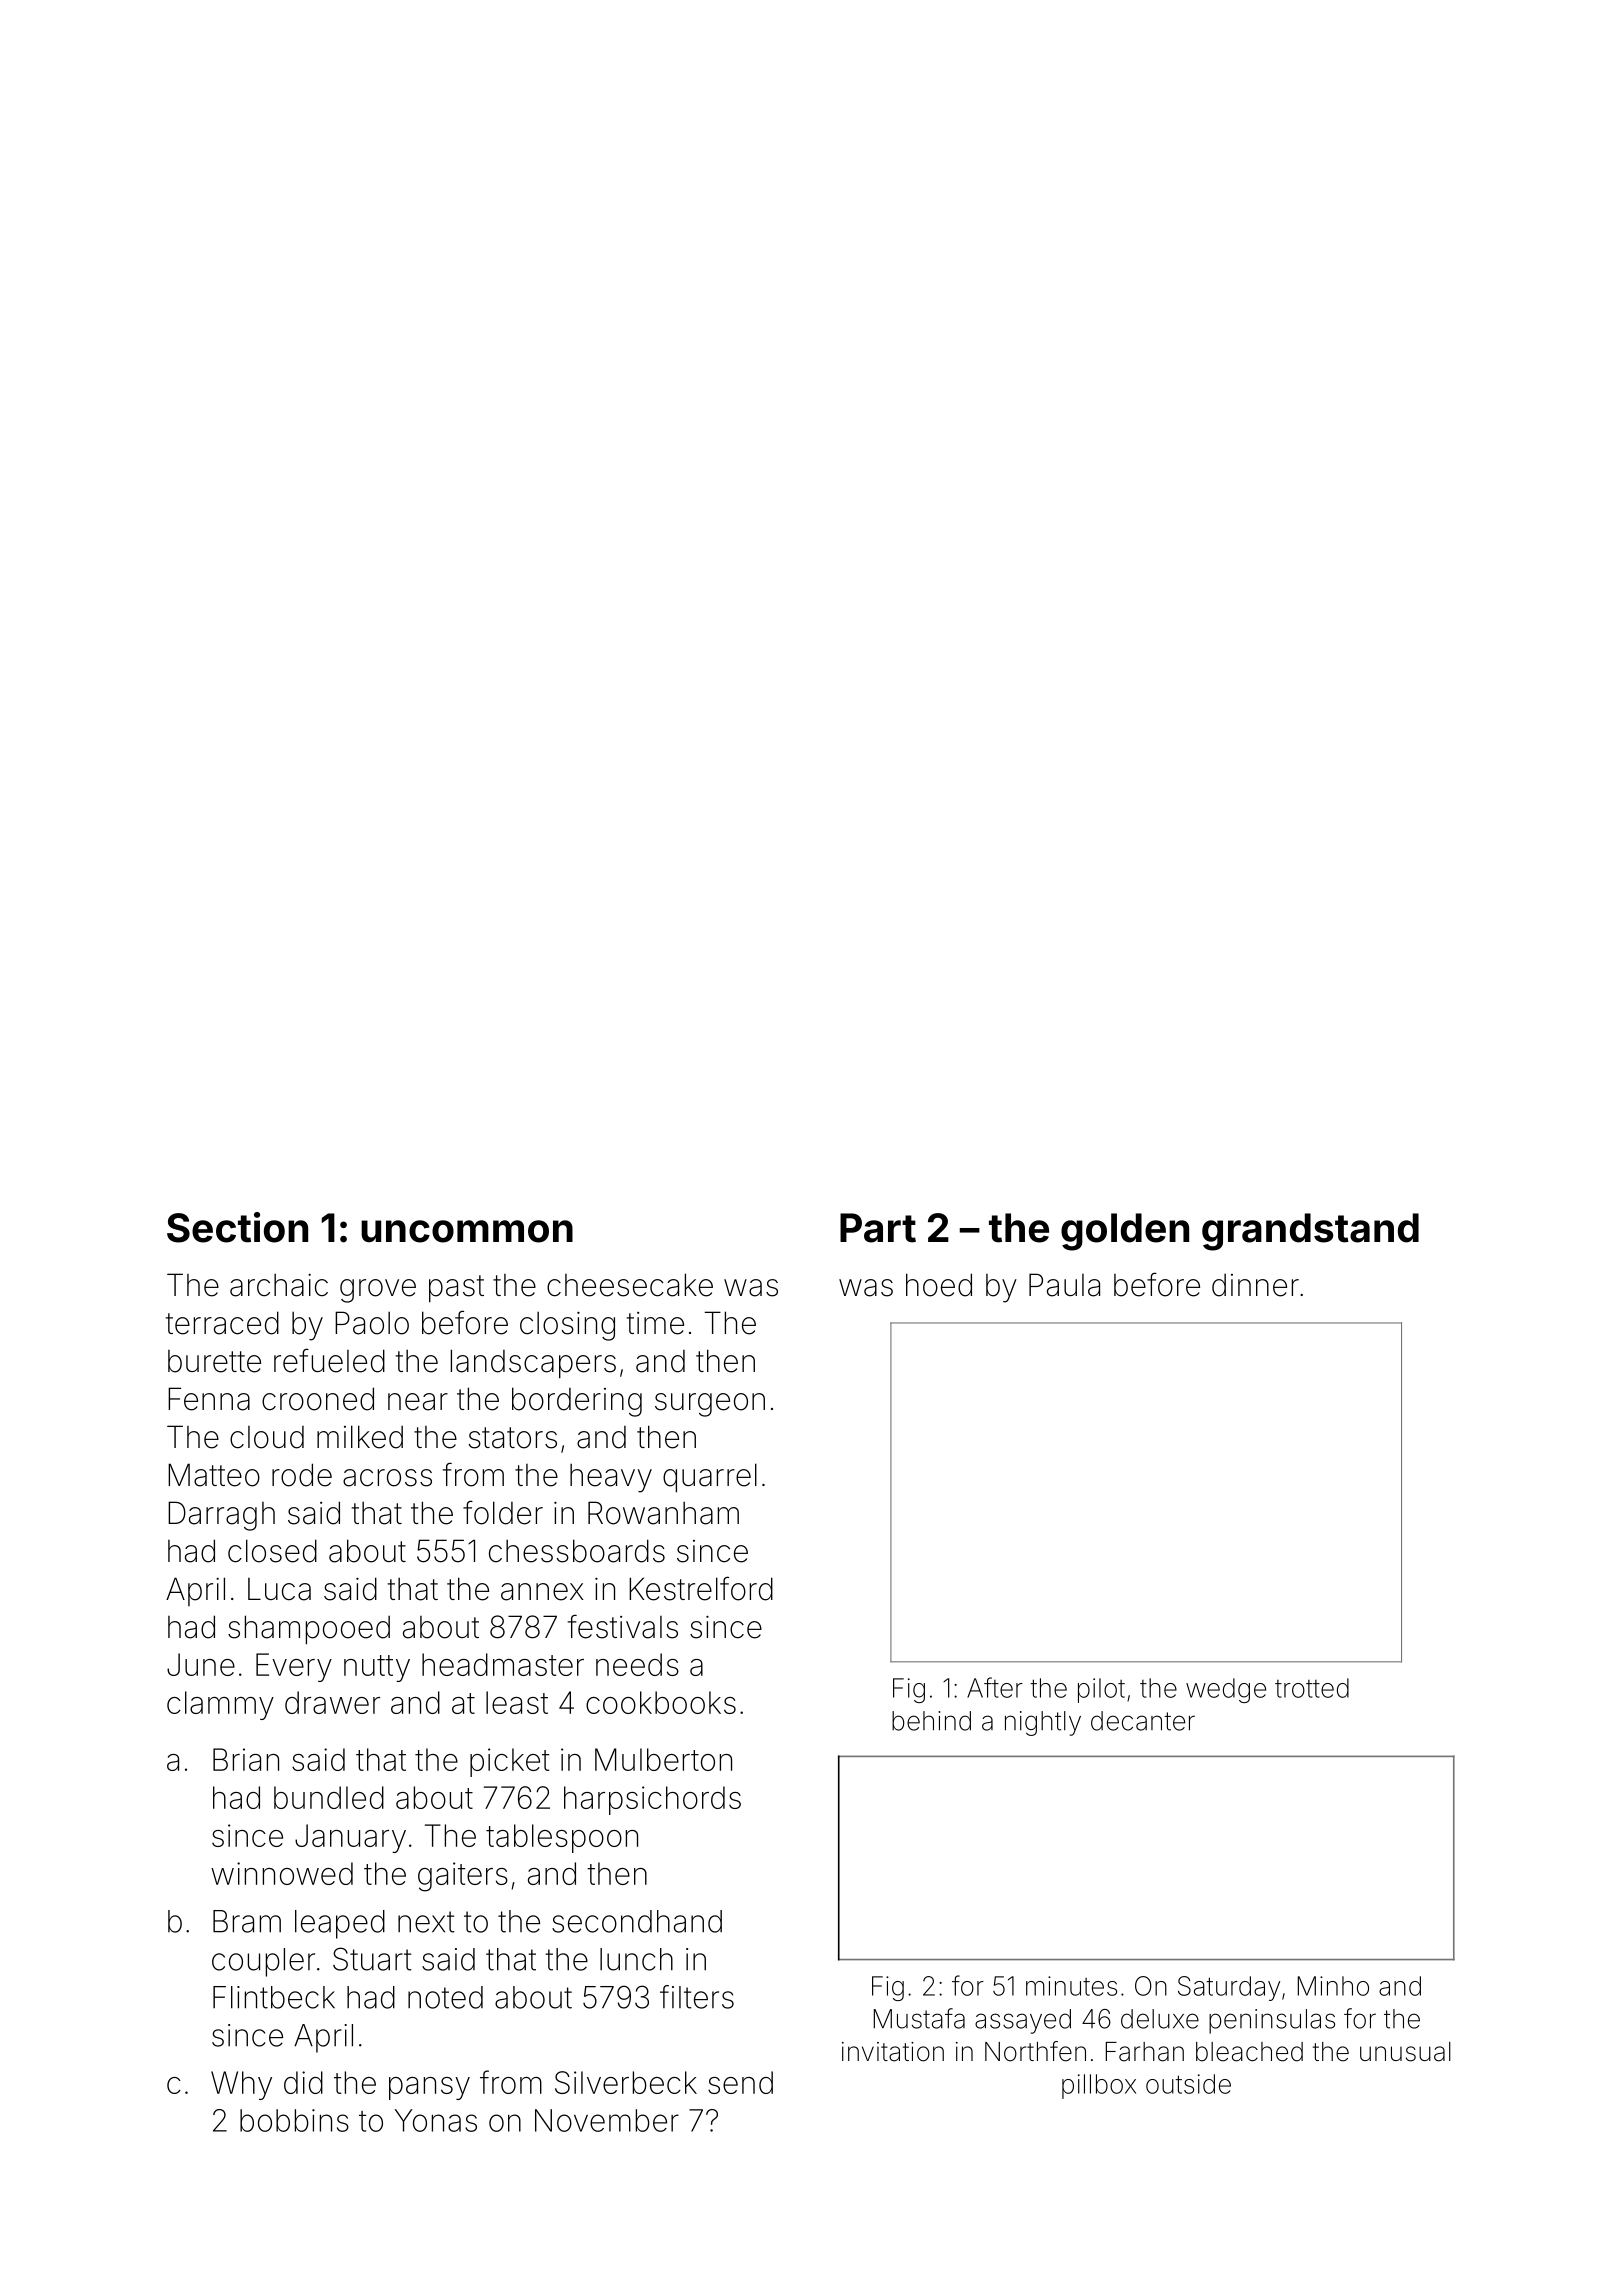 This screenshot has width=1620, height=2292. Describe the element at coordinates (509, 1762) in the screenshot. I see `picket` at that location.
